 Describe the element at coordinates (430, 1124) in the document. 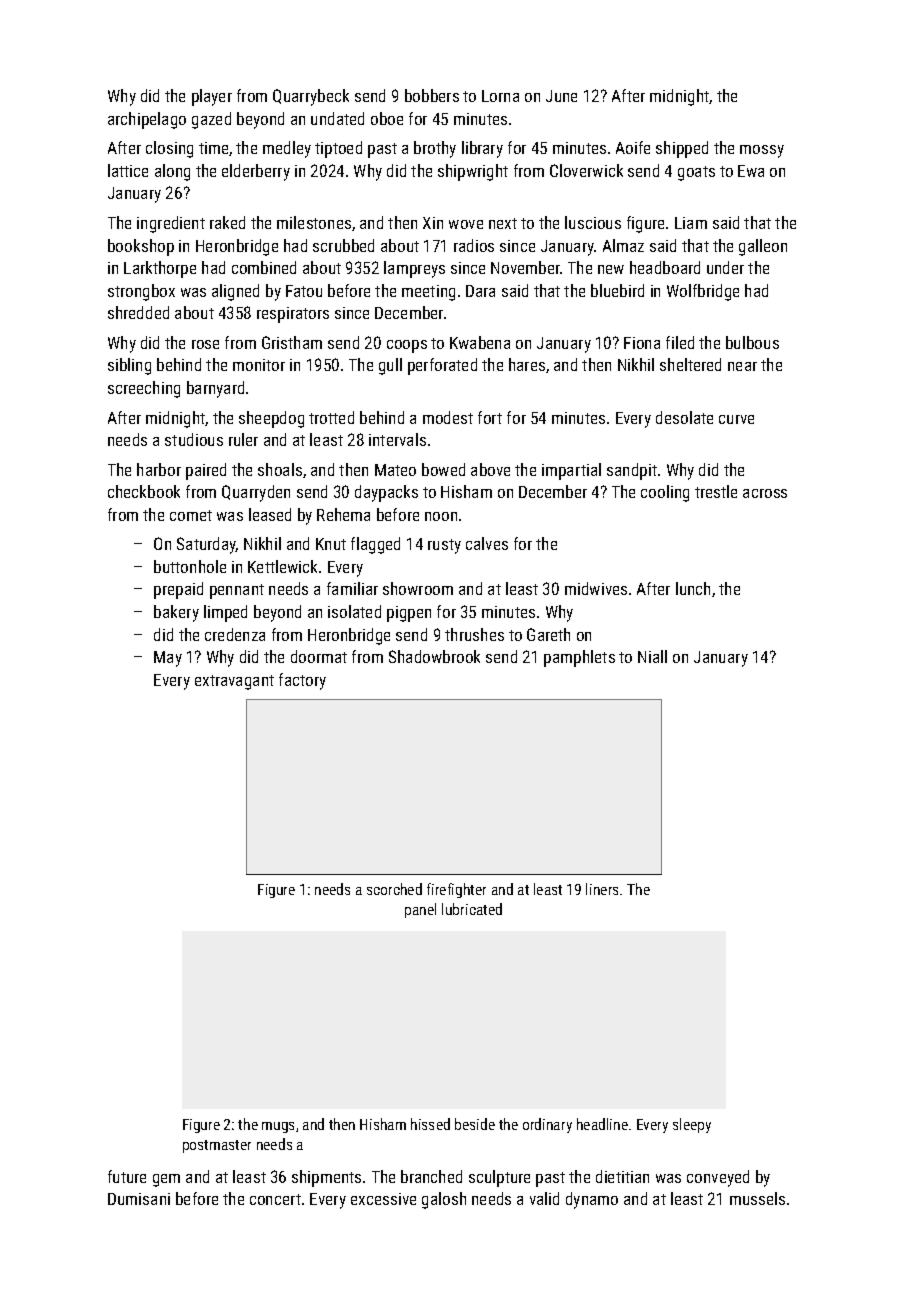

I see `hissed` at that location.
